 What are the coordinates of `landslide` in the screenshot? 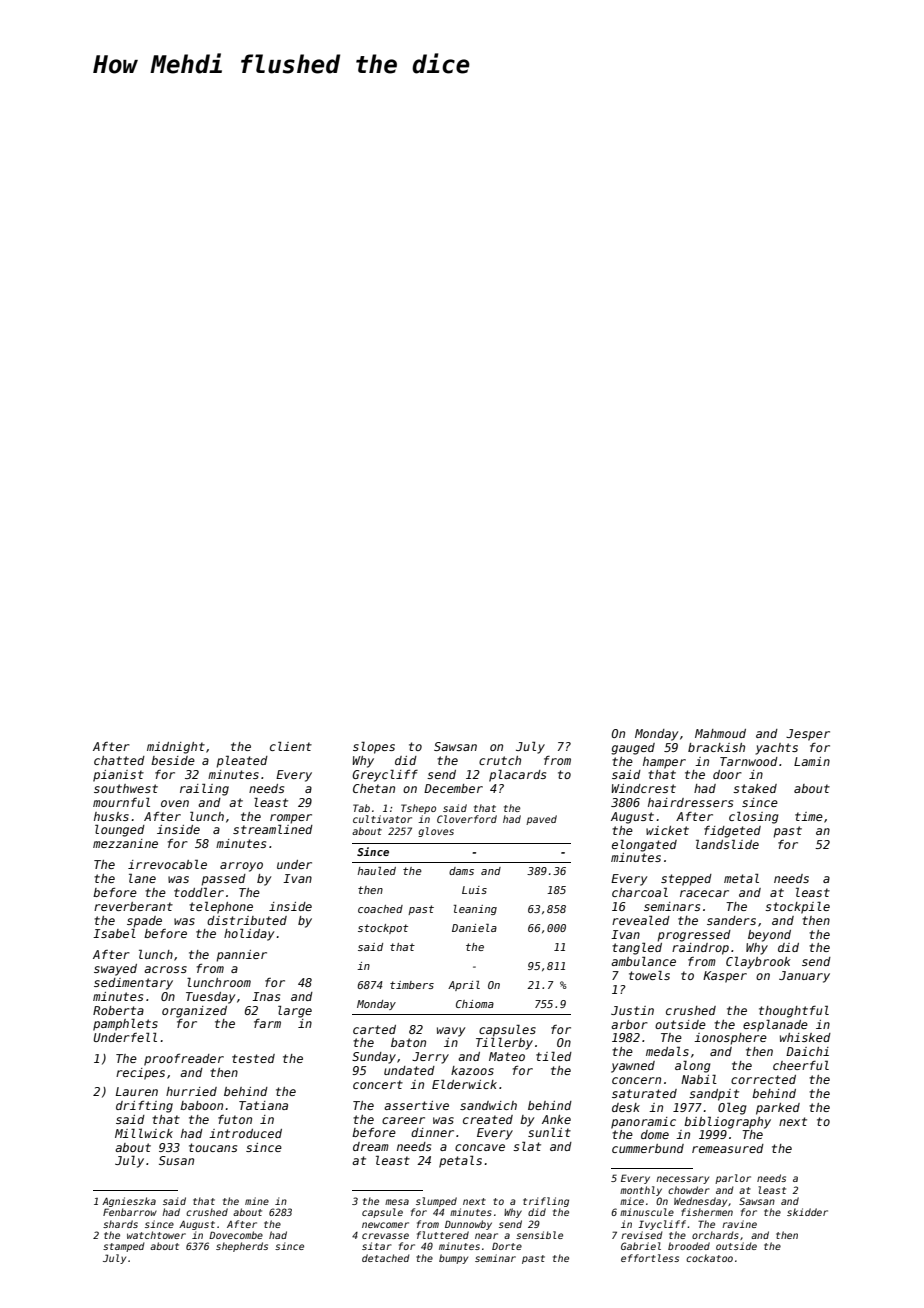 It's located at (727, 844).
